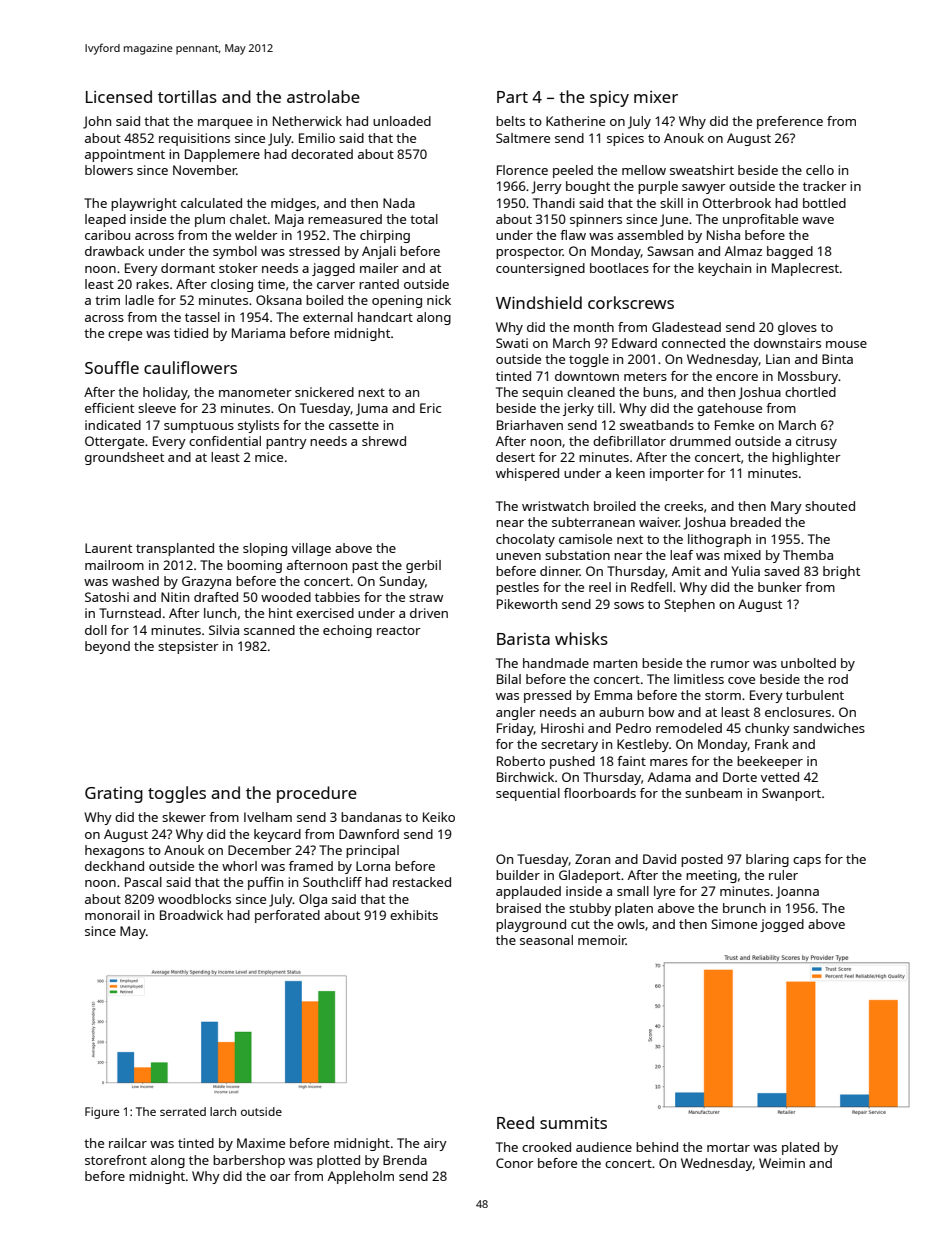 The height and width of the document is (1233, 952). I want to click on skewer, so click(184, 817).
